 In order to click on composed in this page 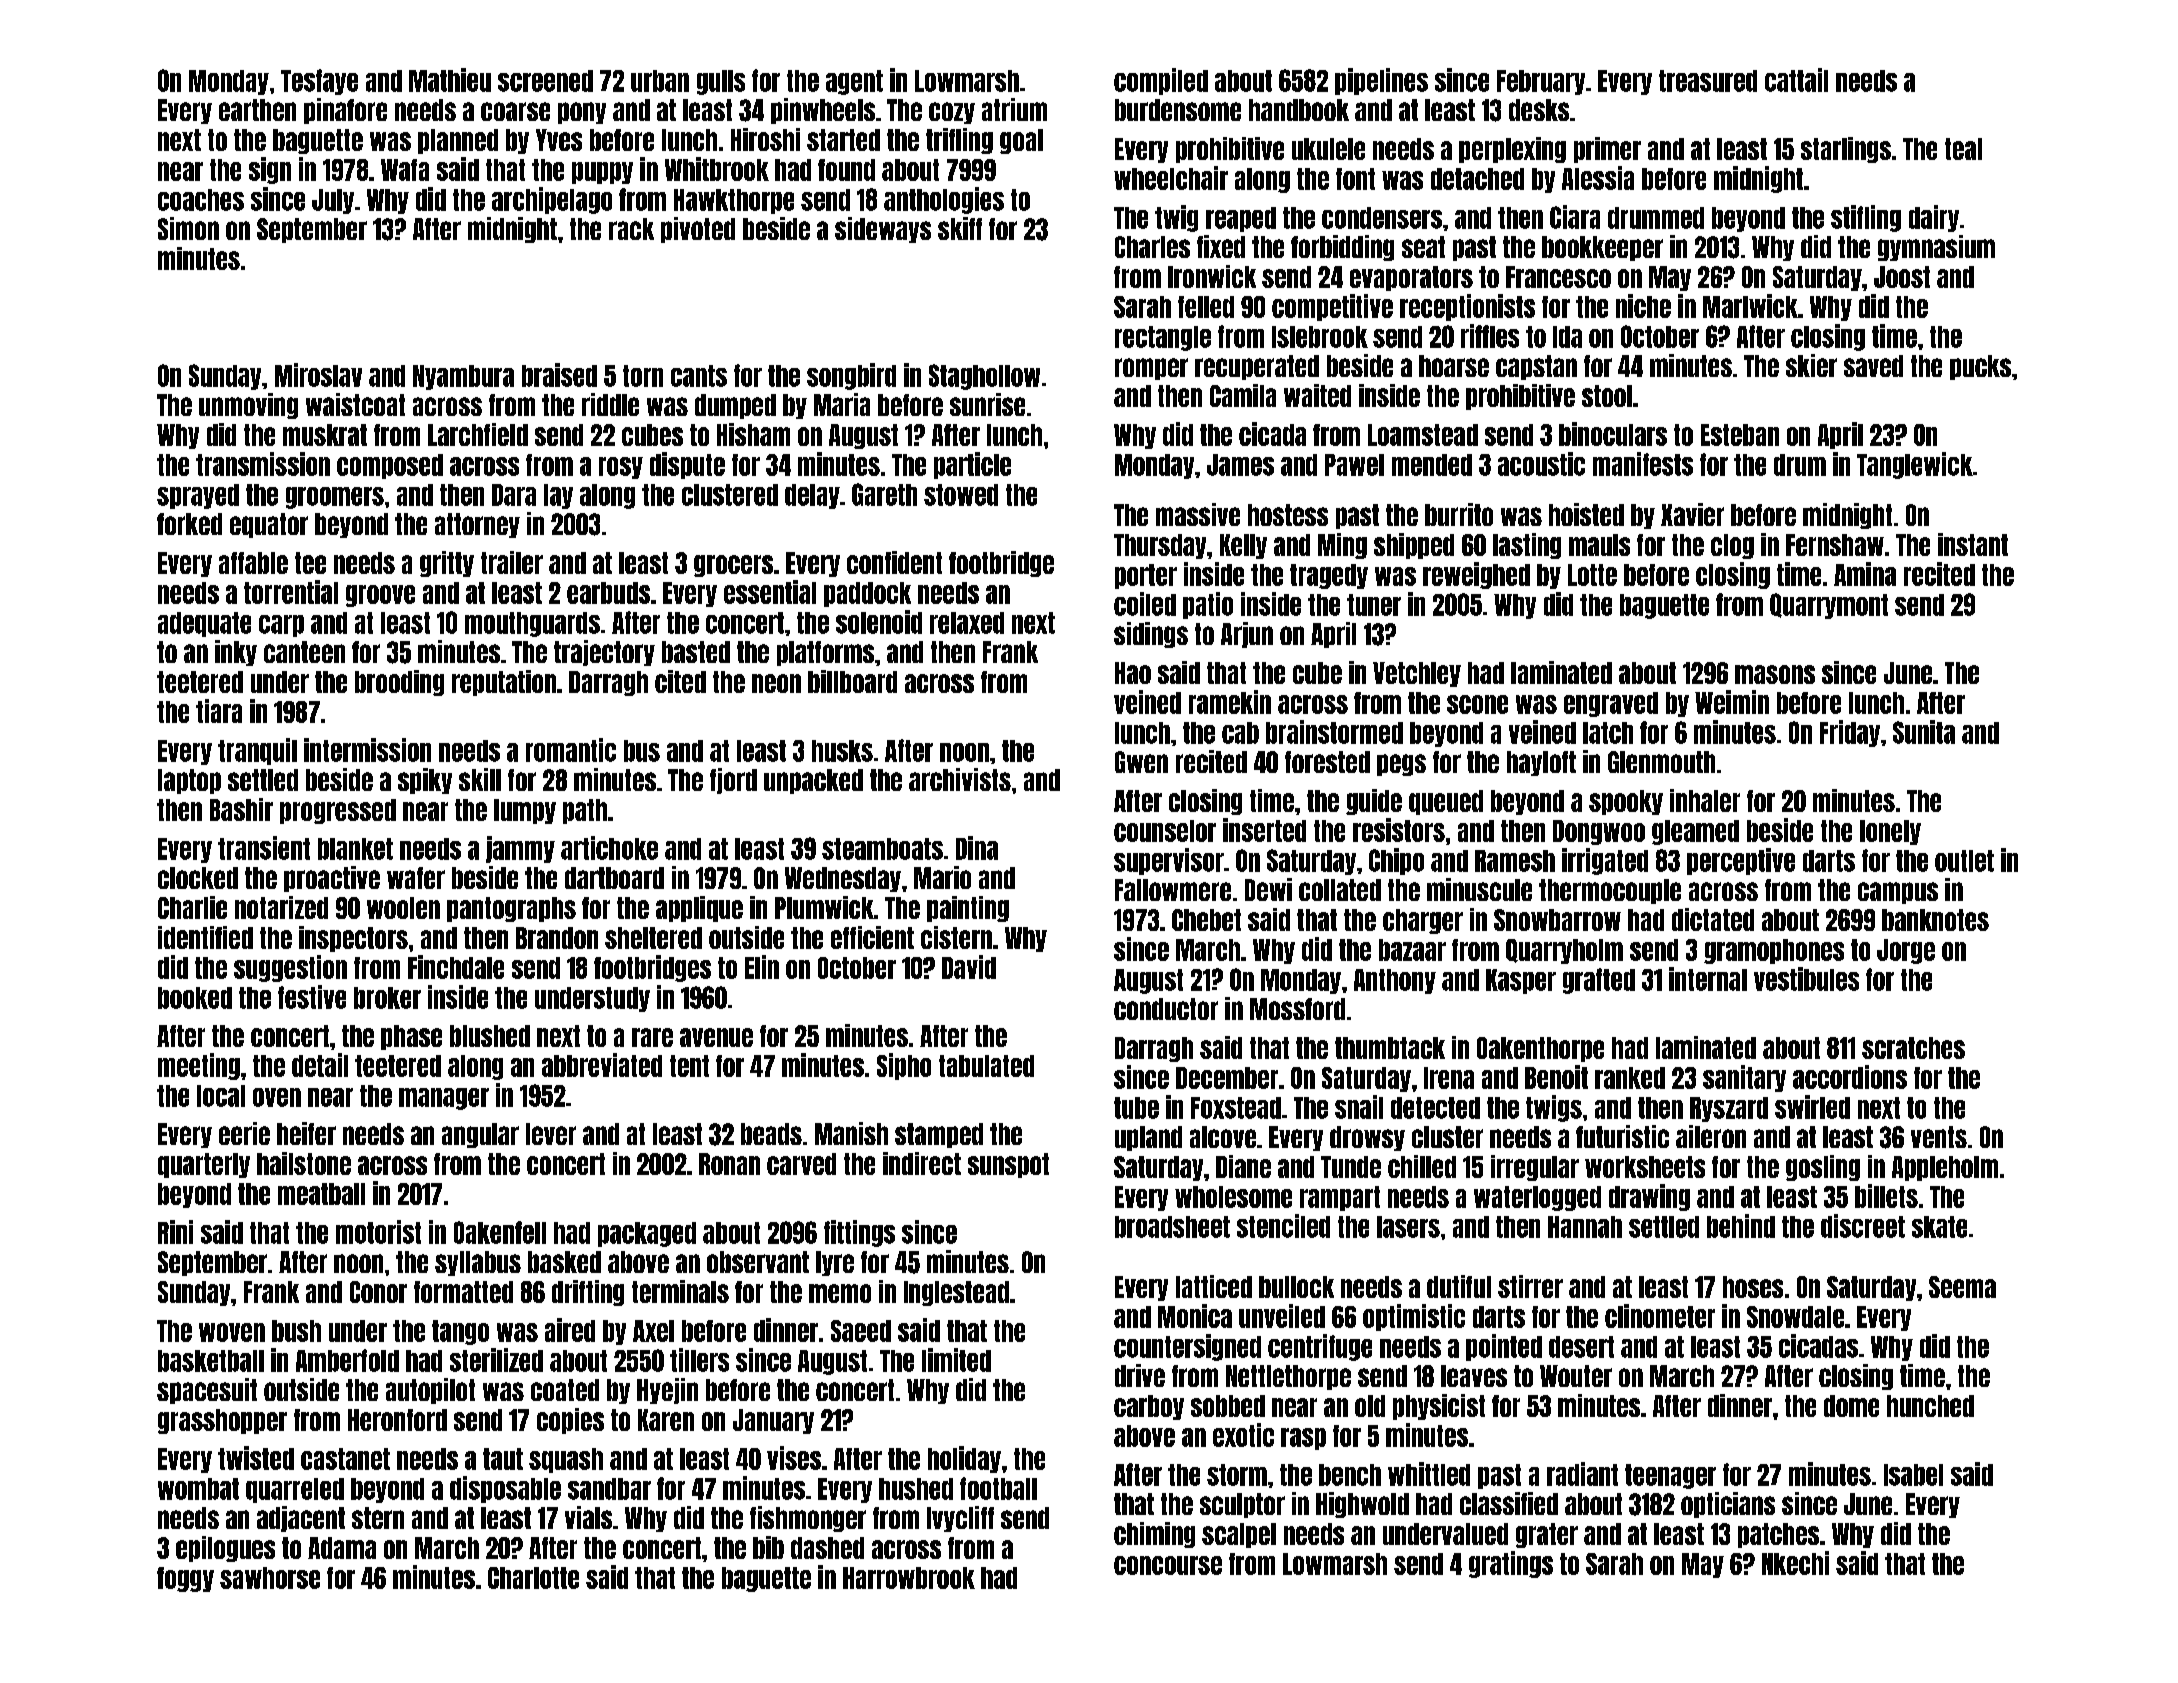, I will do `click(390, 466)`.
